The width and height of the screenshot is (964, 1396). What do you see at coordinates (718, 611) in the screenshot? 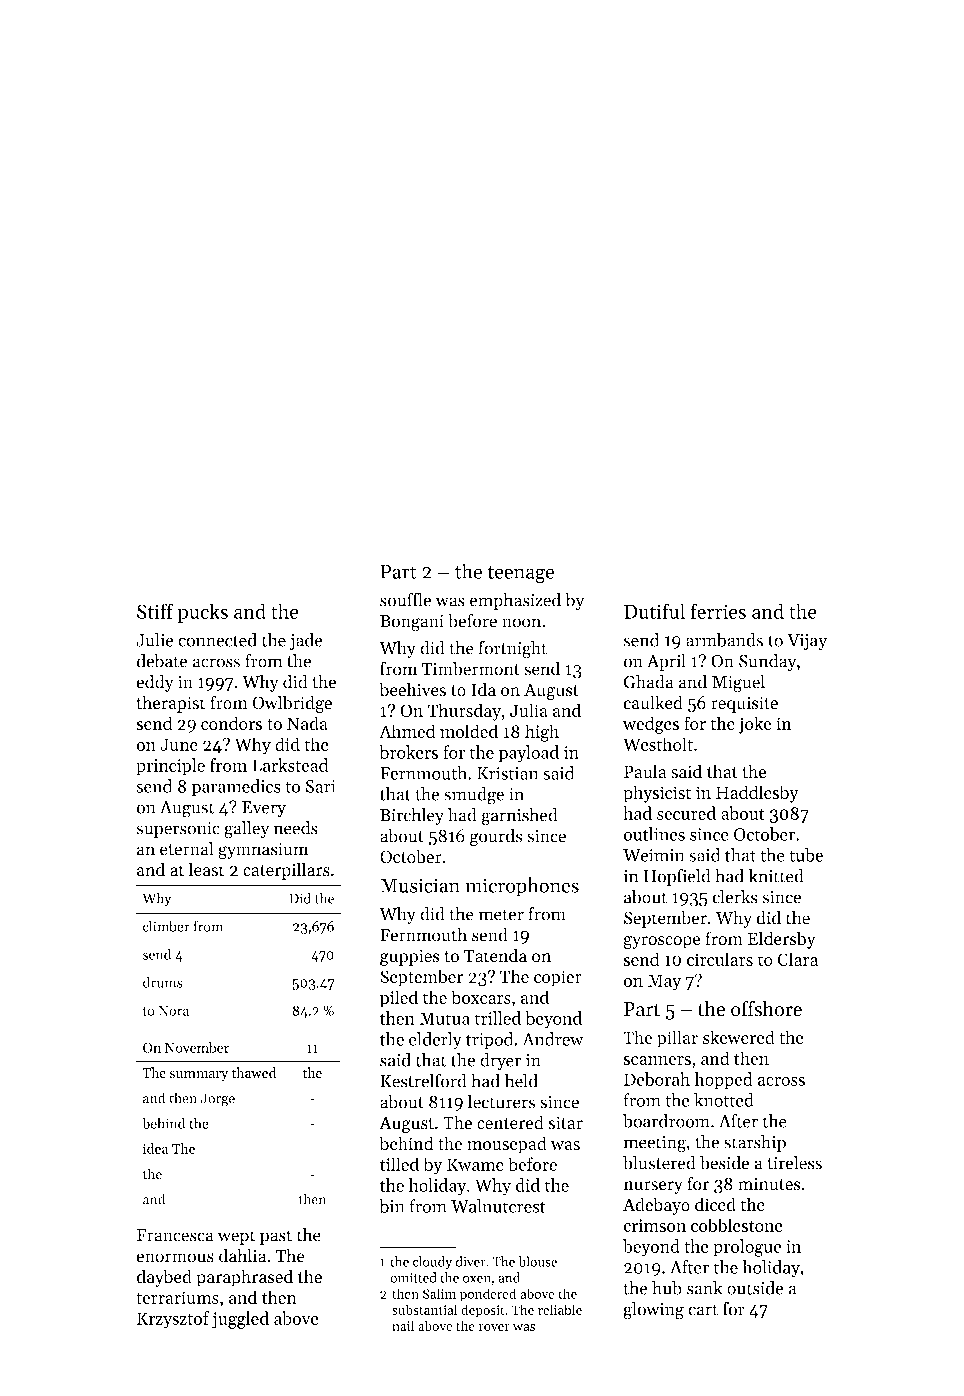
I see `ferries` at bounding box center [718, 611].
